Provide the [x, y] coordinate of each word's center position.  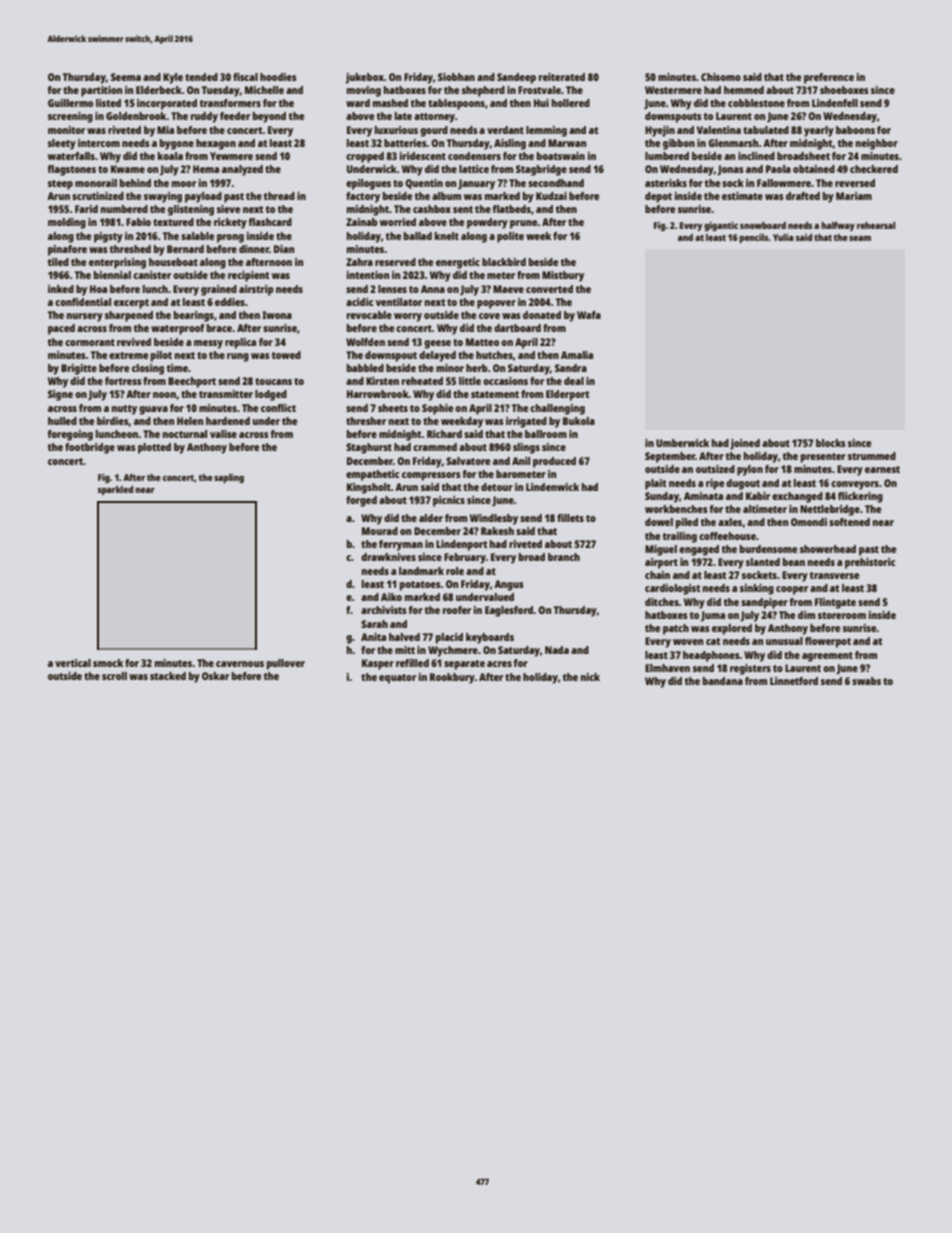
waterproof [177, 329]
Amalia [577, 355]
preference [829, 78]
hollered [571, 103]
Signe [60, 395]
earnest [882, 469]
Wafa [589, 315]
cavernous [240, 664]
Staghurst [369, 448]
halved [404, 637]
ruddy [204, 117]
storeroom [842, 615]
